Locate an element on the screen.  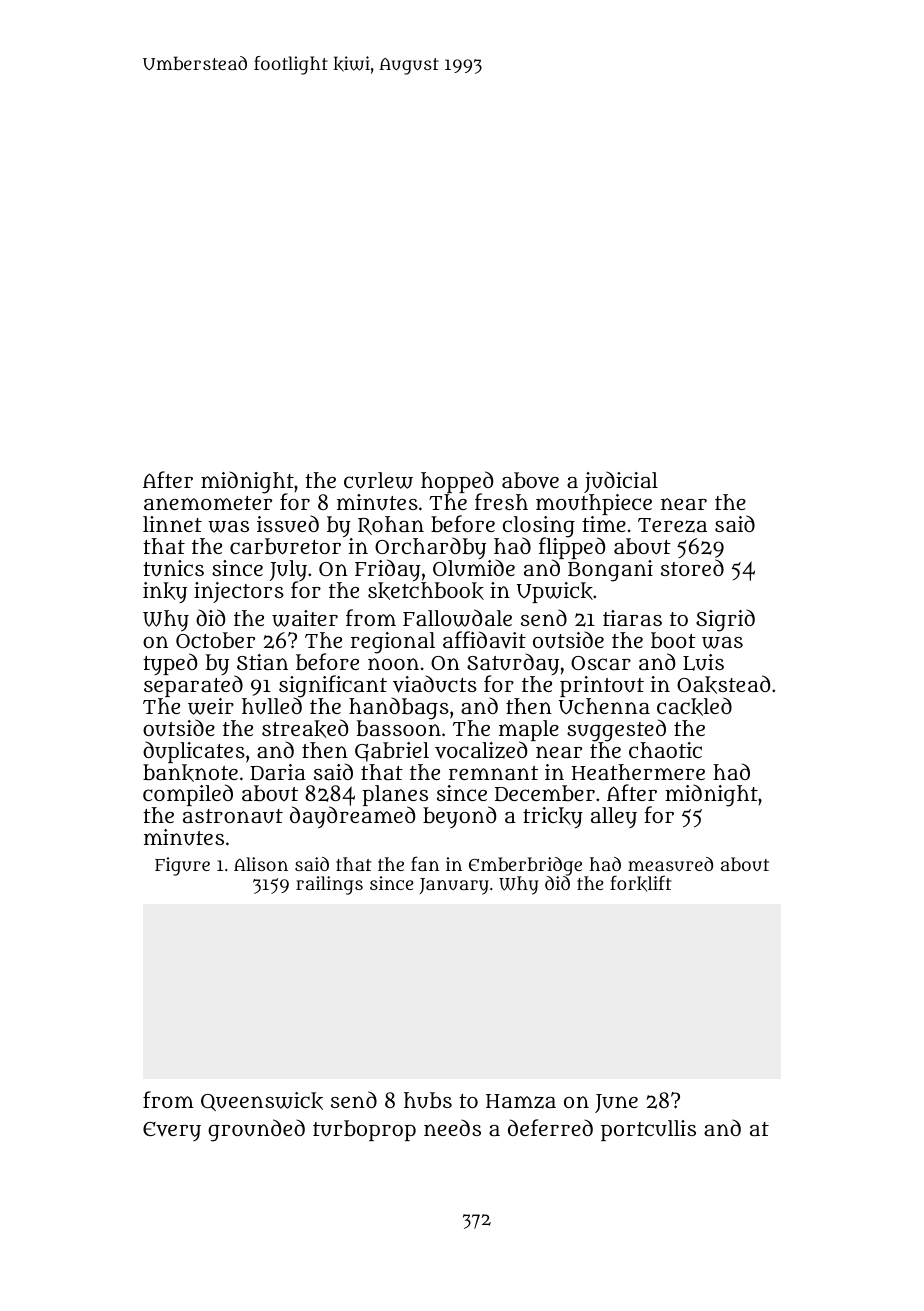
astronaut is located at coordinates (233, 816).
